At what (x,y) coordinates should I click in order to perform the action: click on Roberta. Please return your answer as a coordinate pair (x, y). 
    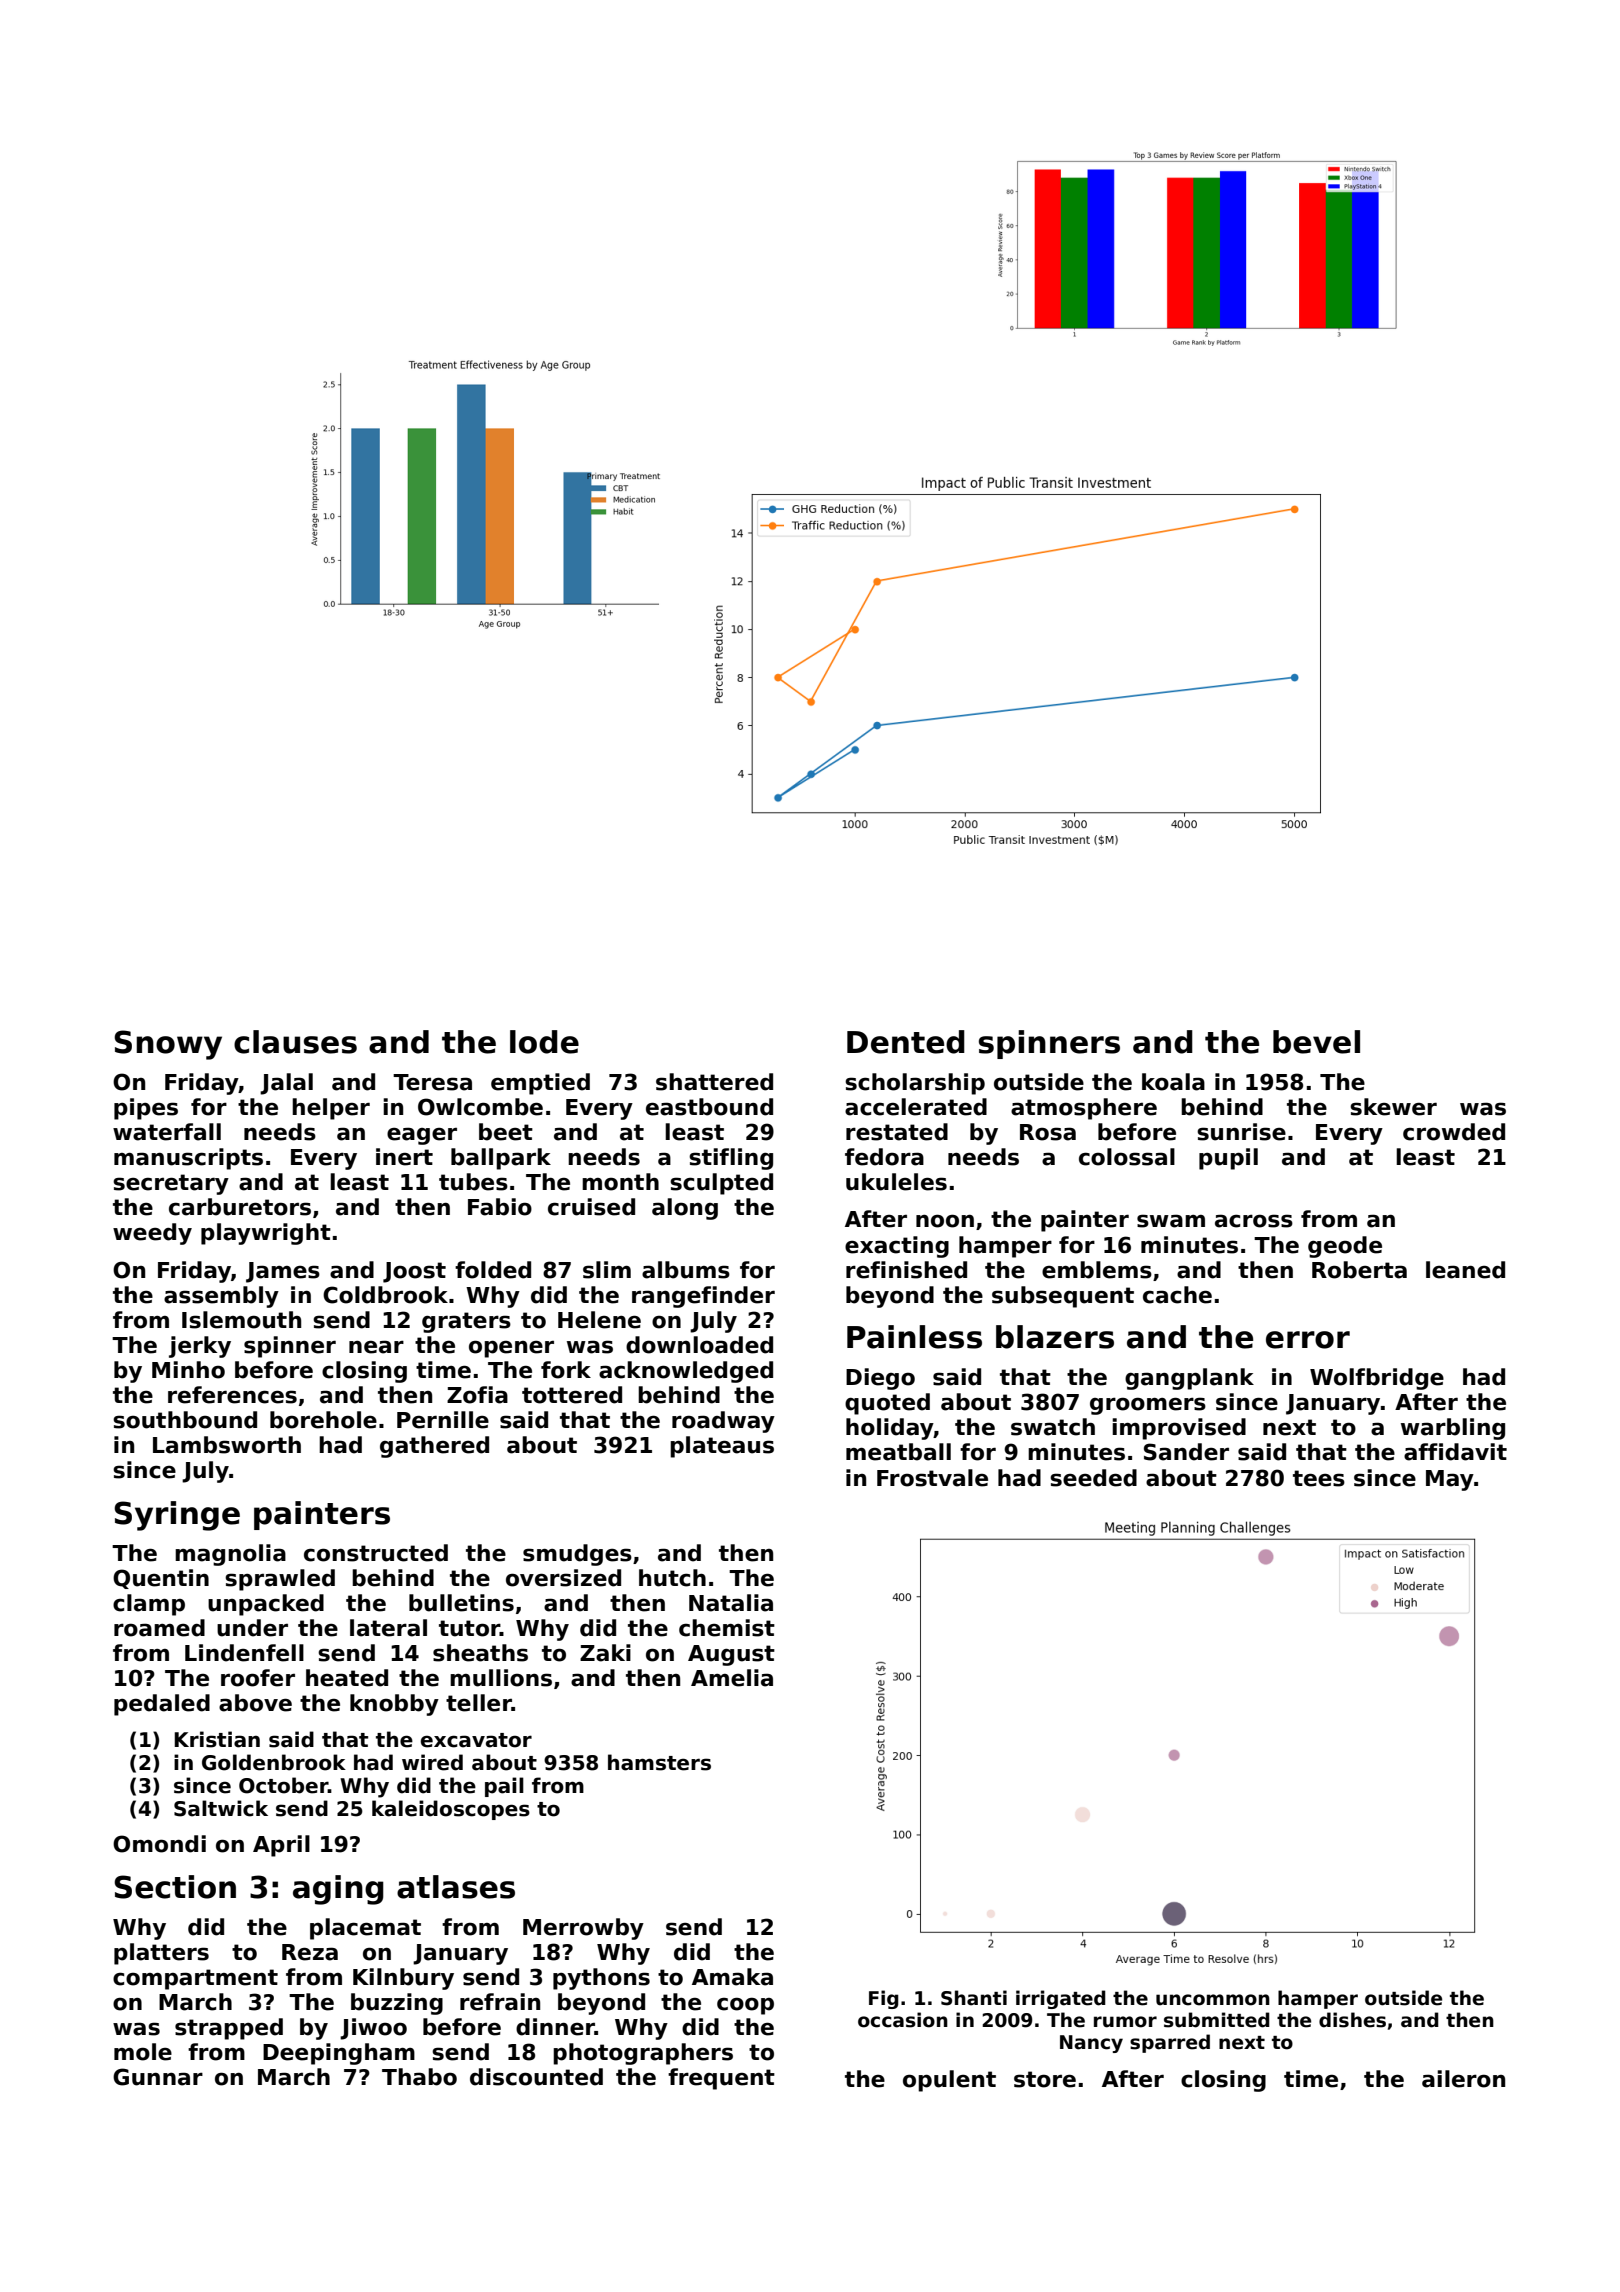
    Looking at the image, I should click on (1359, 1270).
